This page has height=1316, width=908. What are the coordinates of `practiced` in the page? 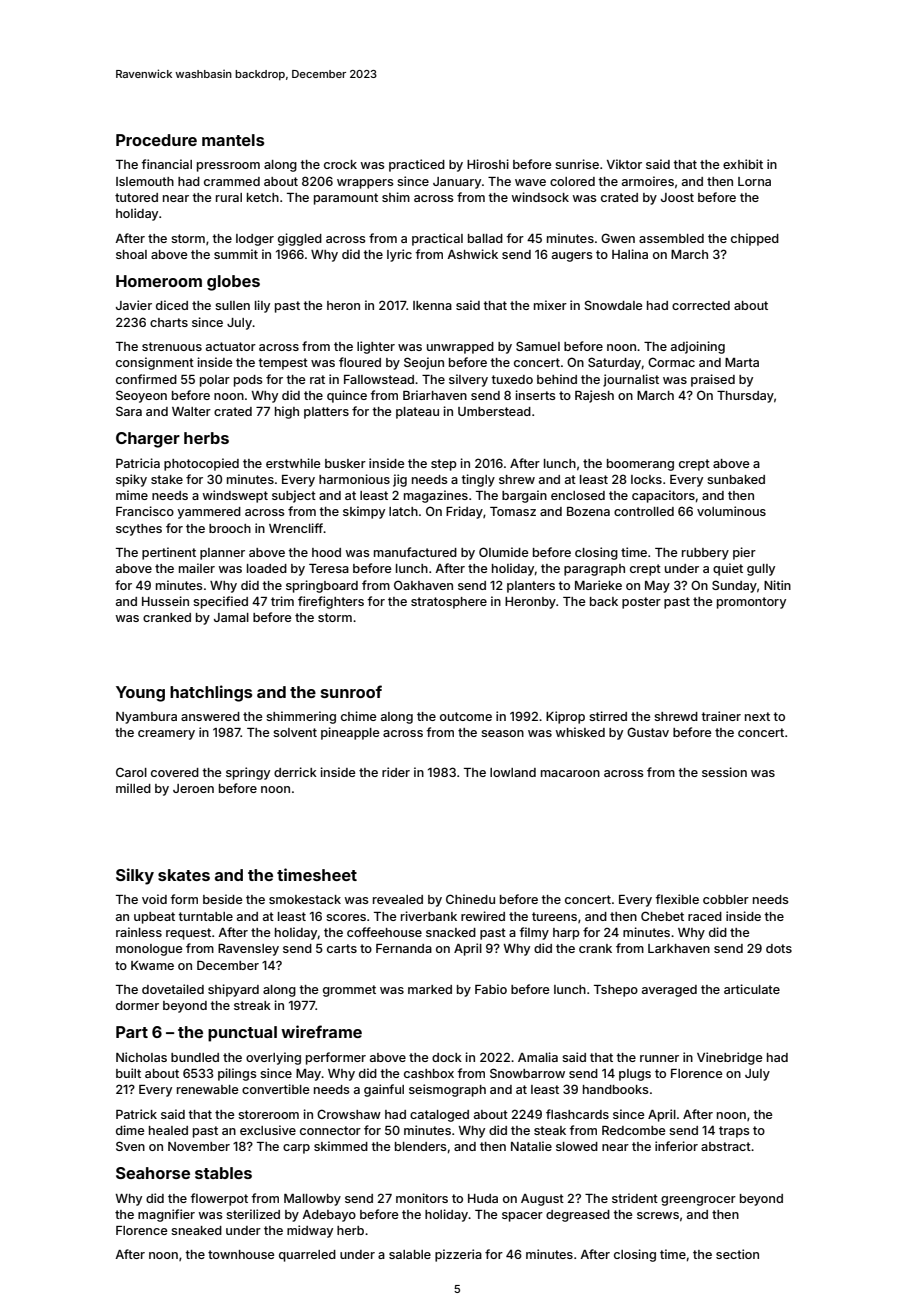 It's located at (417, 165).
